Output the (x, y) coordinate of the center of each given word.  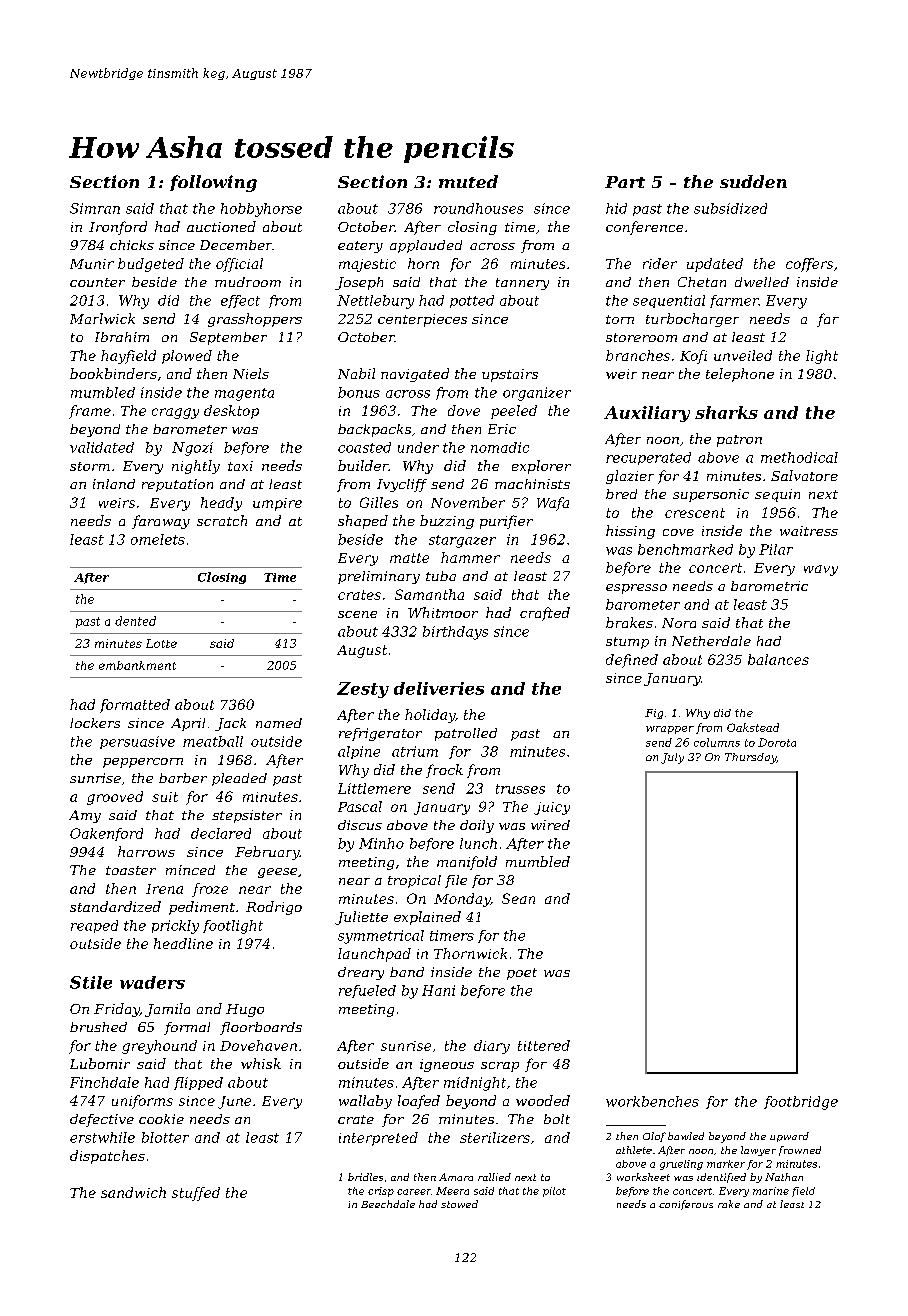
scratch (222, 520)
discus (360, 825)
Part (625, 182)
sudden (753, 181)
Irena (164, 889)
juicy (552, 808)
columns (717, 742)
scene (357, 614)
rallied (494, 1177)
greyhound (159, 1047)
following (213, 183)
